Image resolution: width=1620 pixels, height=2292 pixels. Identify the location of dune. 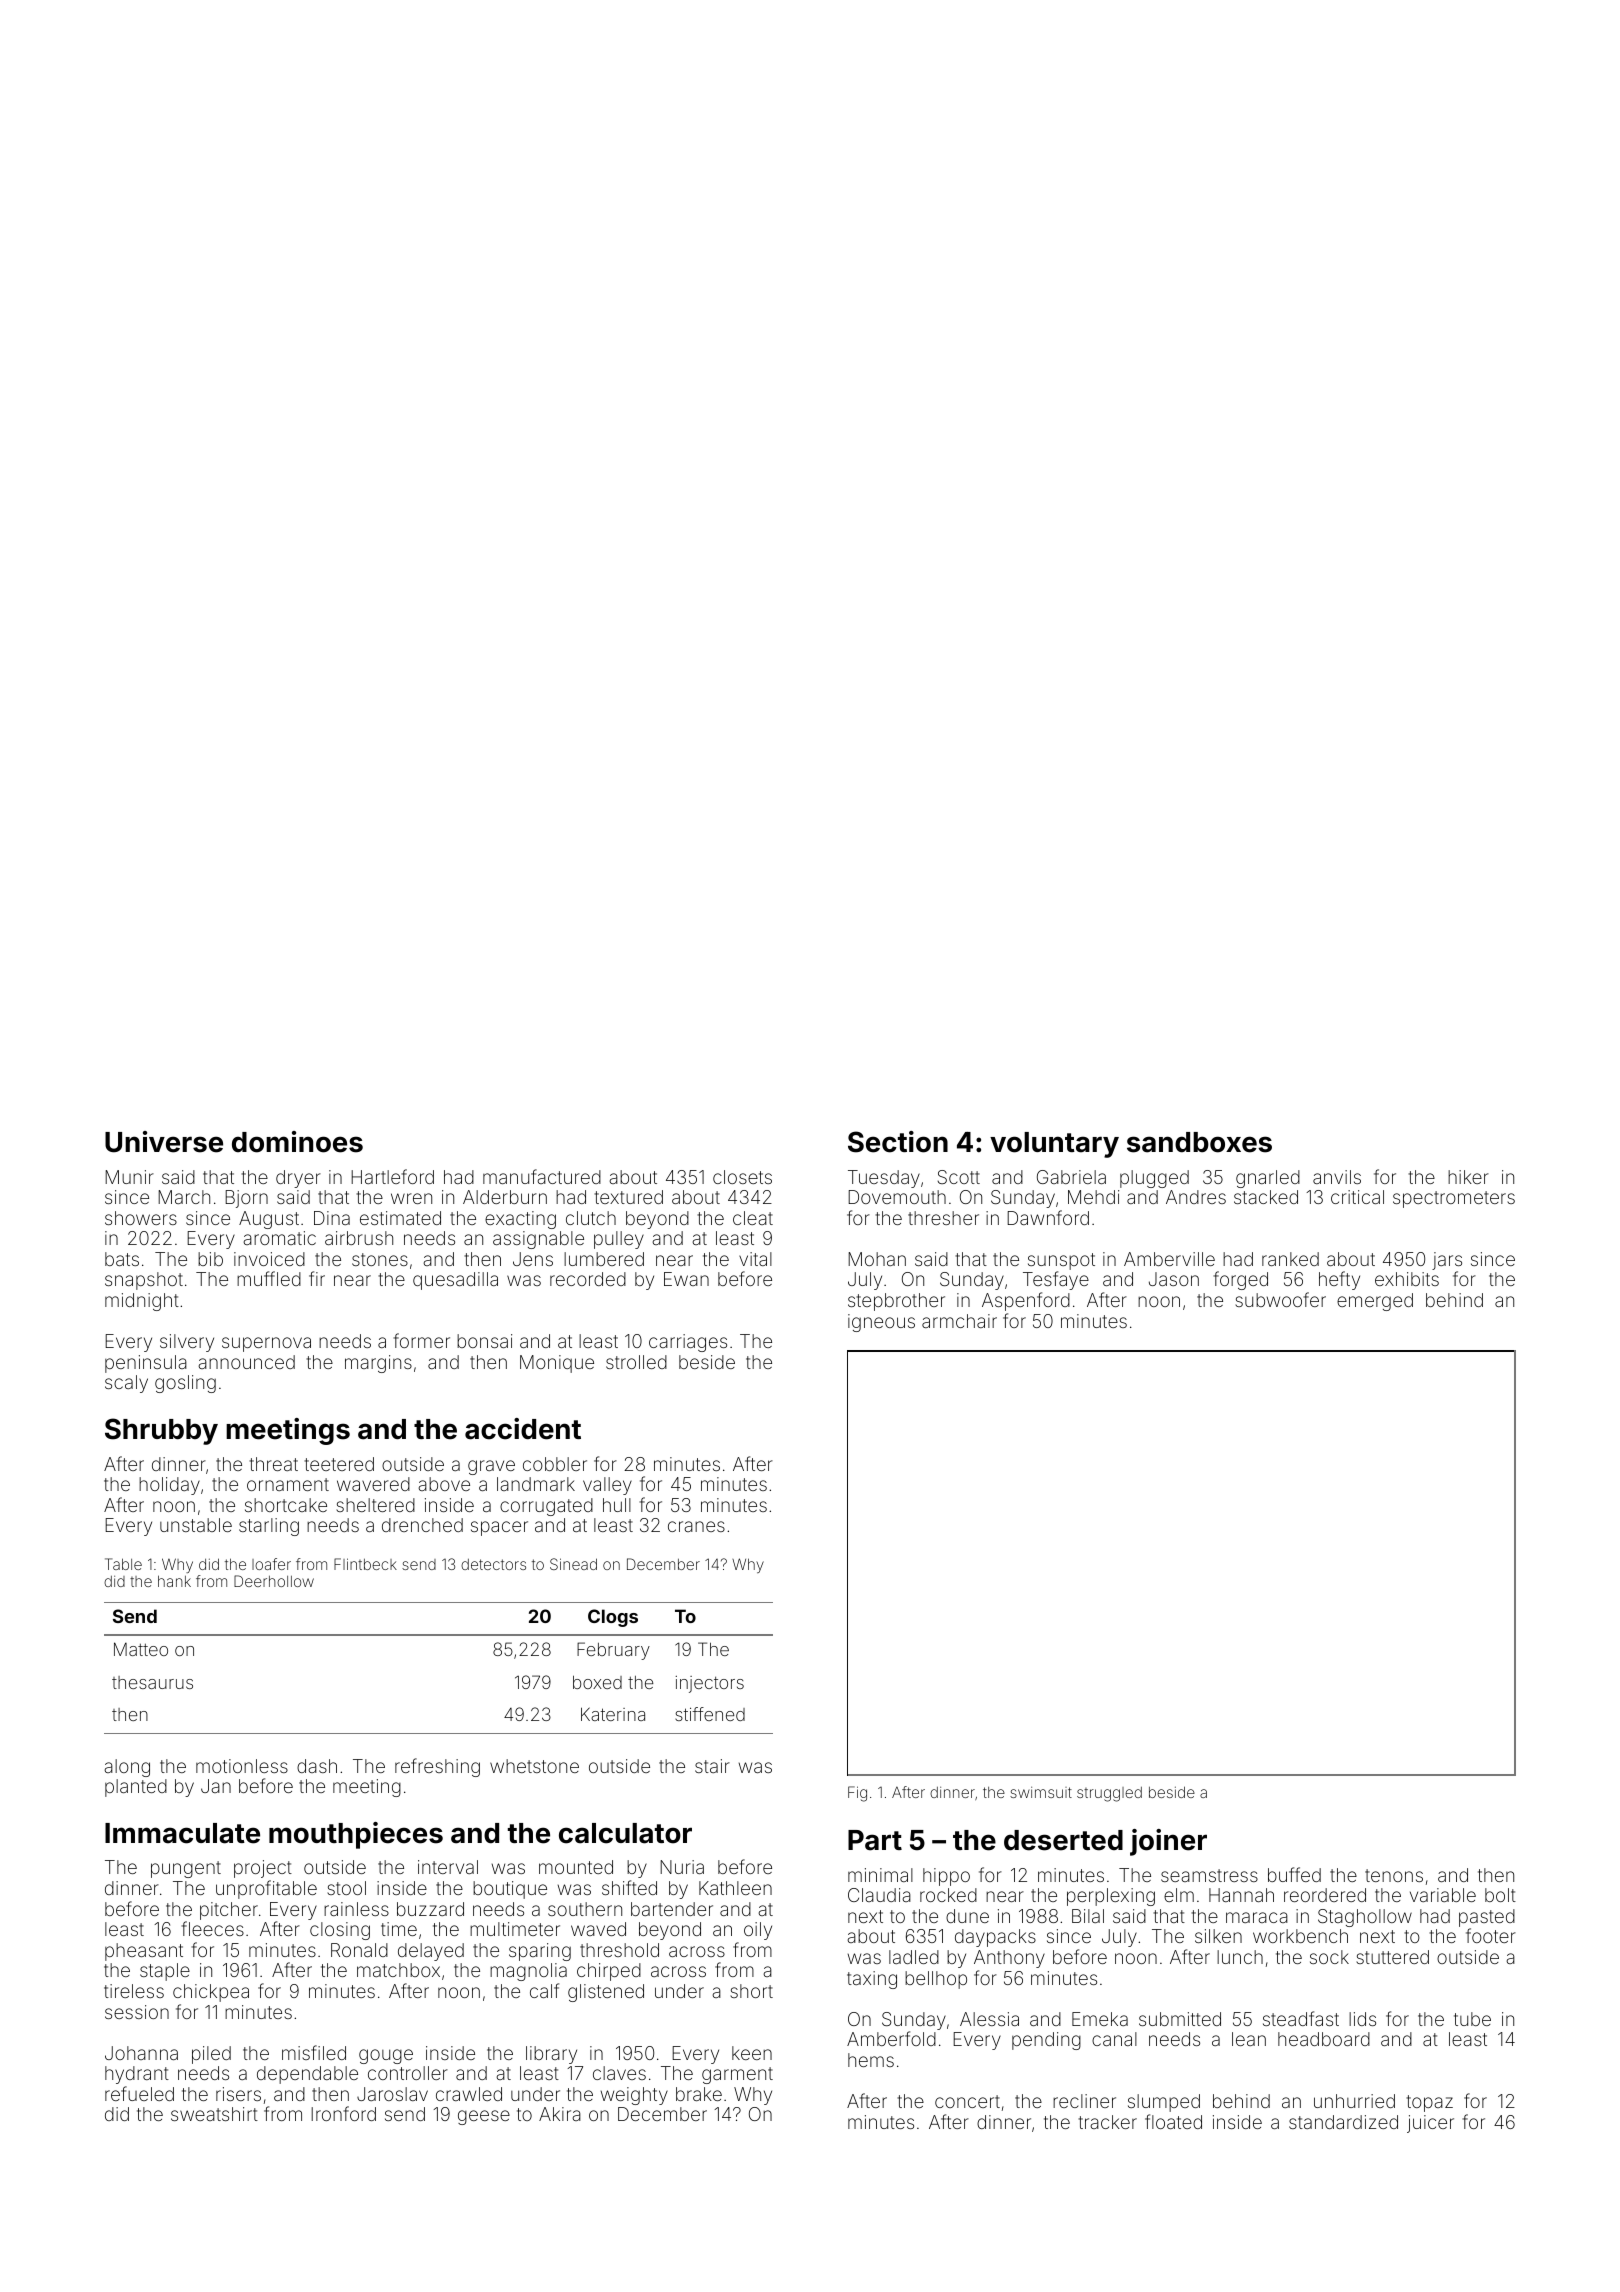
(967, 1916).
